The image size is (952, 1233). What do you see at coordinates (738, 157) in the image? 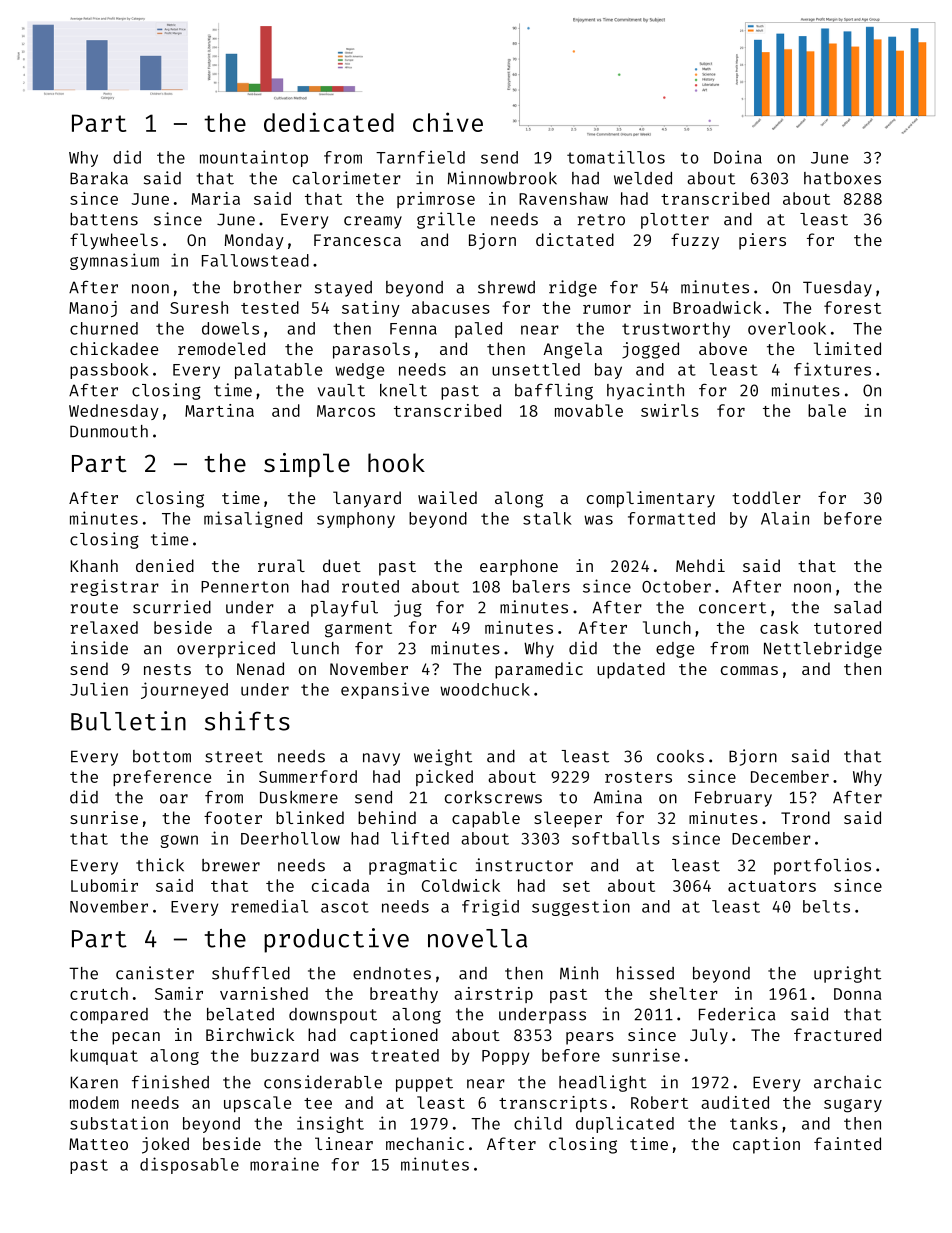
I see `Doina` at bounding box center [738, 157].
